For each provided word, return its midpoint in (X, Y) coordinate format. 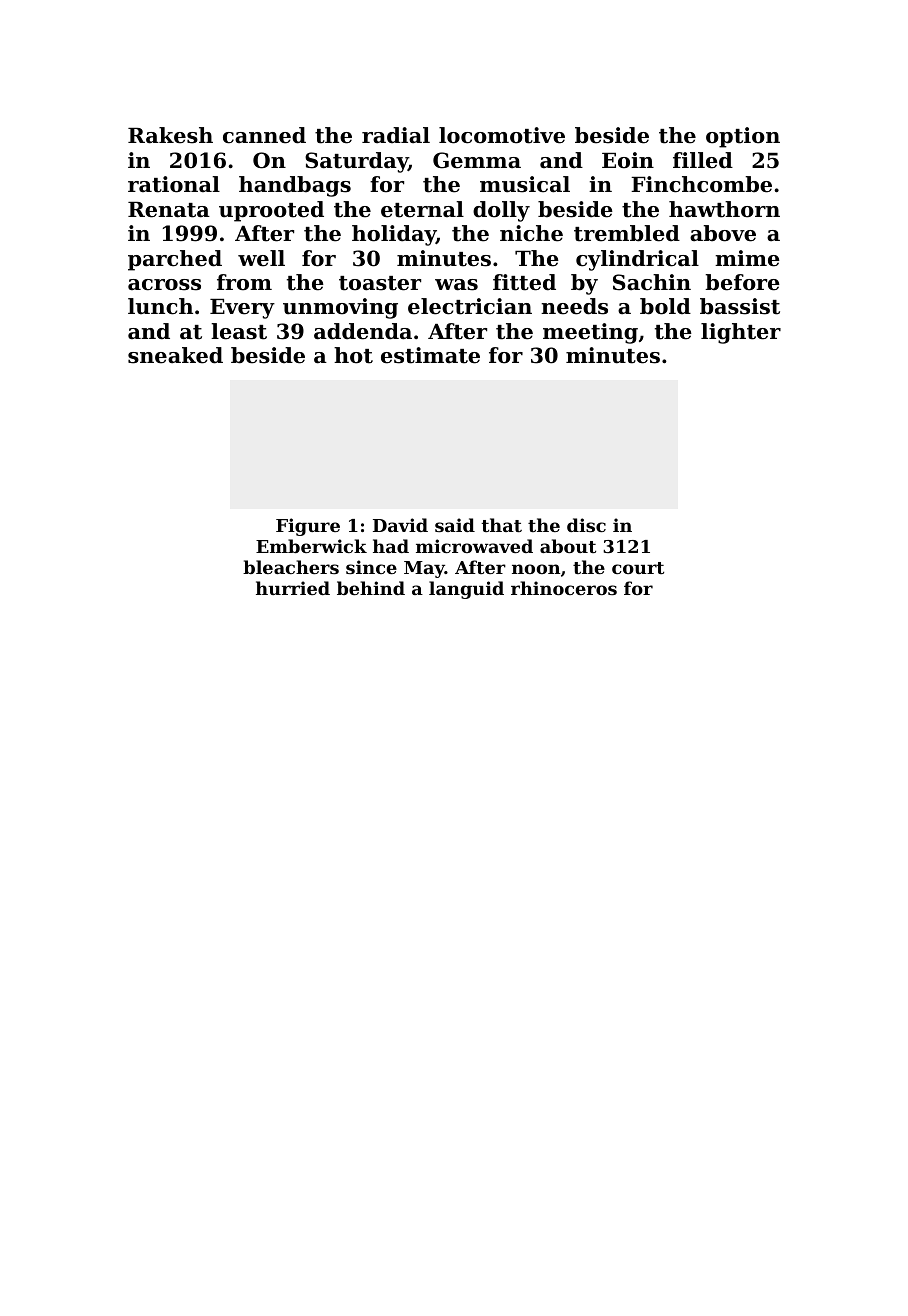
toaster (380, 283)
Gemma (477, 160)
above (723, 233)
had (391, 546)
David (400, 525)
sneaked (175, 355)
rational (174, 184)
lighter (741, 333)
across (164, 285)
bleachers (291, 567)
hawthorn (724, 209)
